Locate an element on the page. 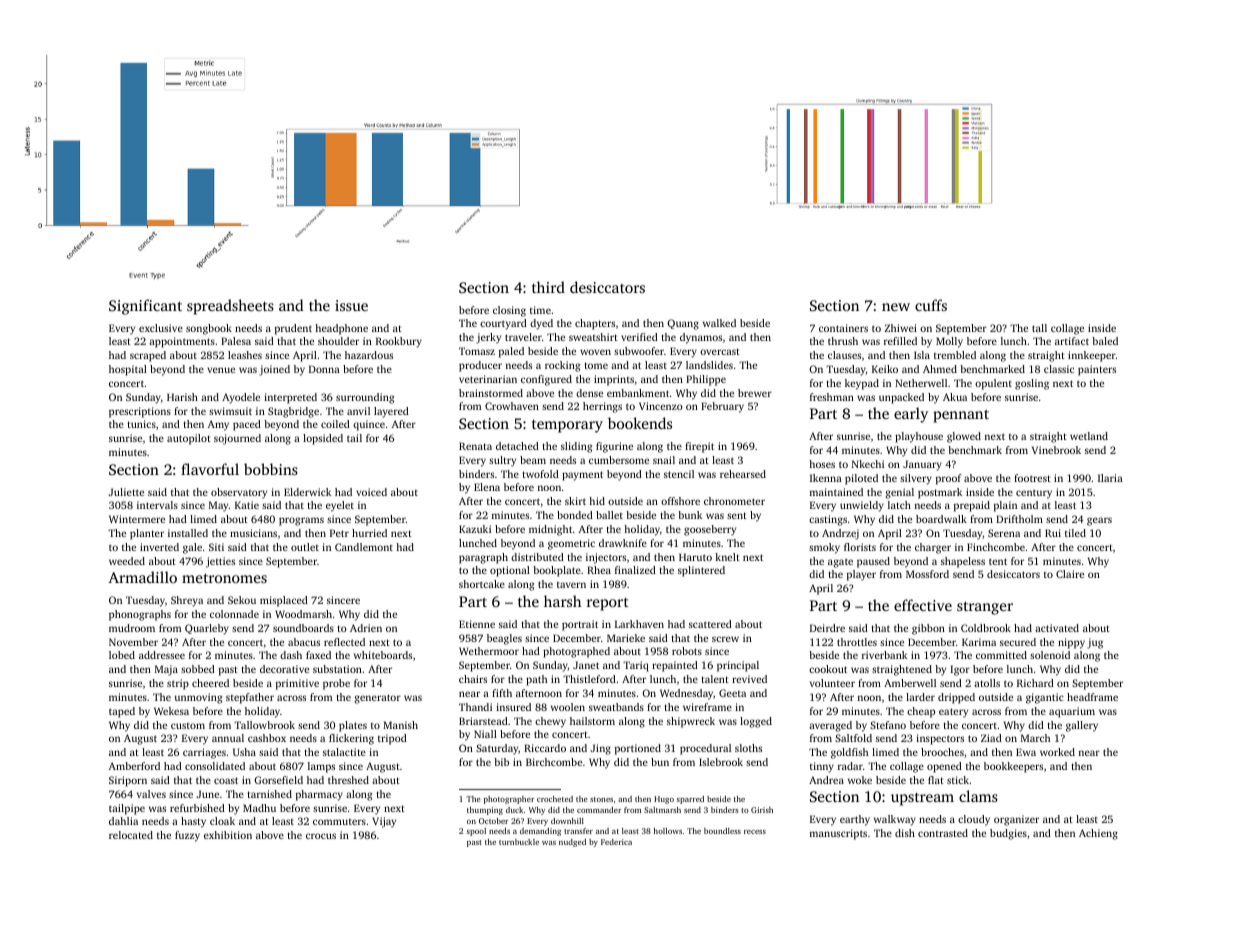 This image has height=952, width=1233. cheered is located at coordinates (210, 683).
